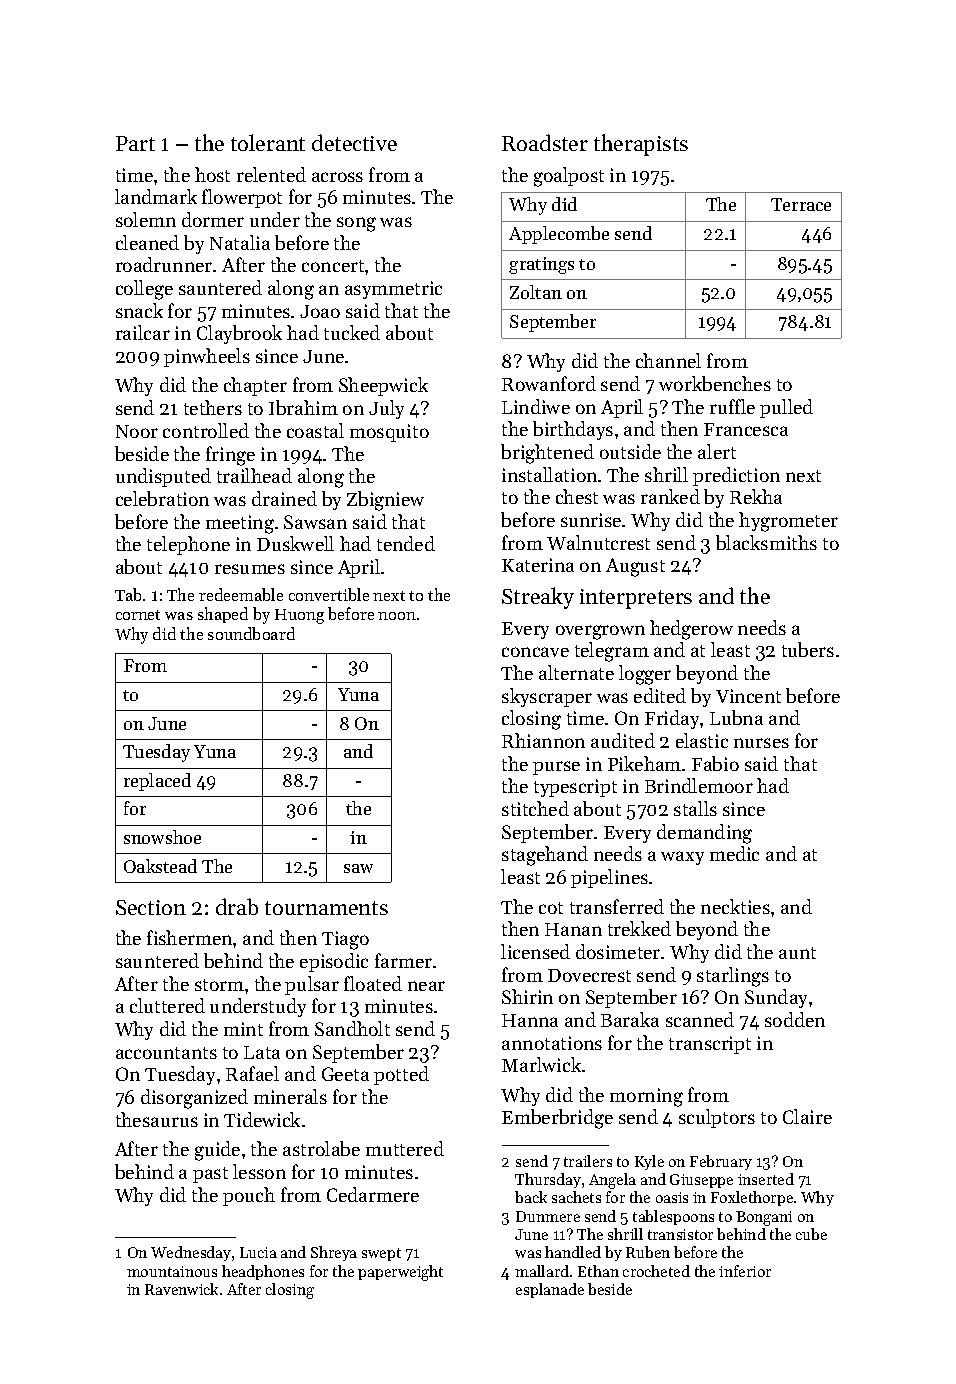 Image resolution: width=956 pixels, height=1384 pixels. Describe the element at coordinates (795, 1019) in the screenshot. I see `sodden` at that location.
